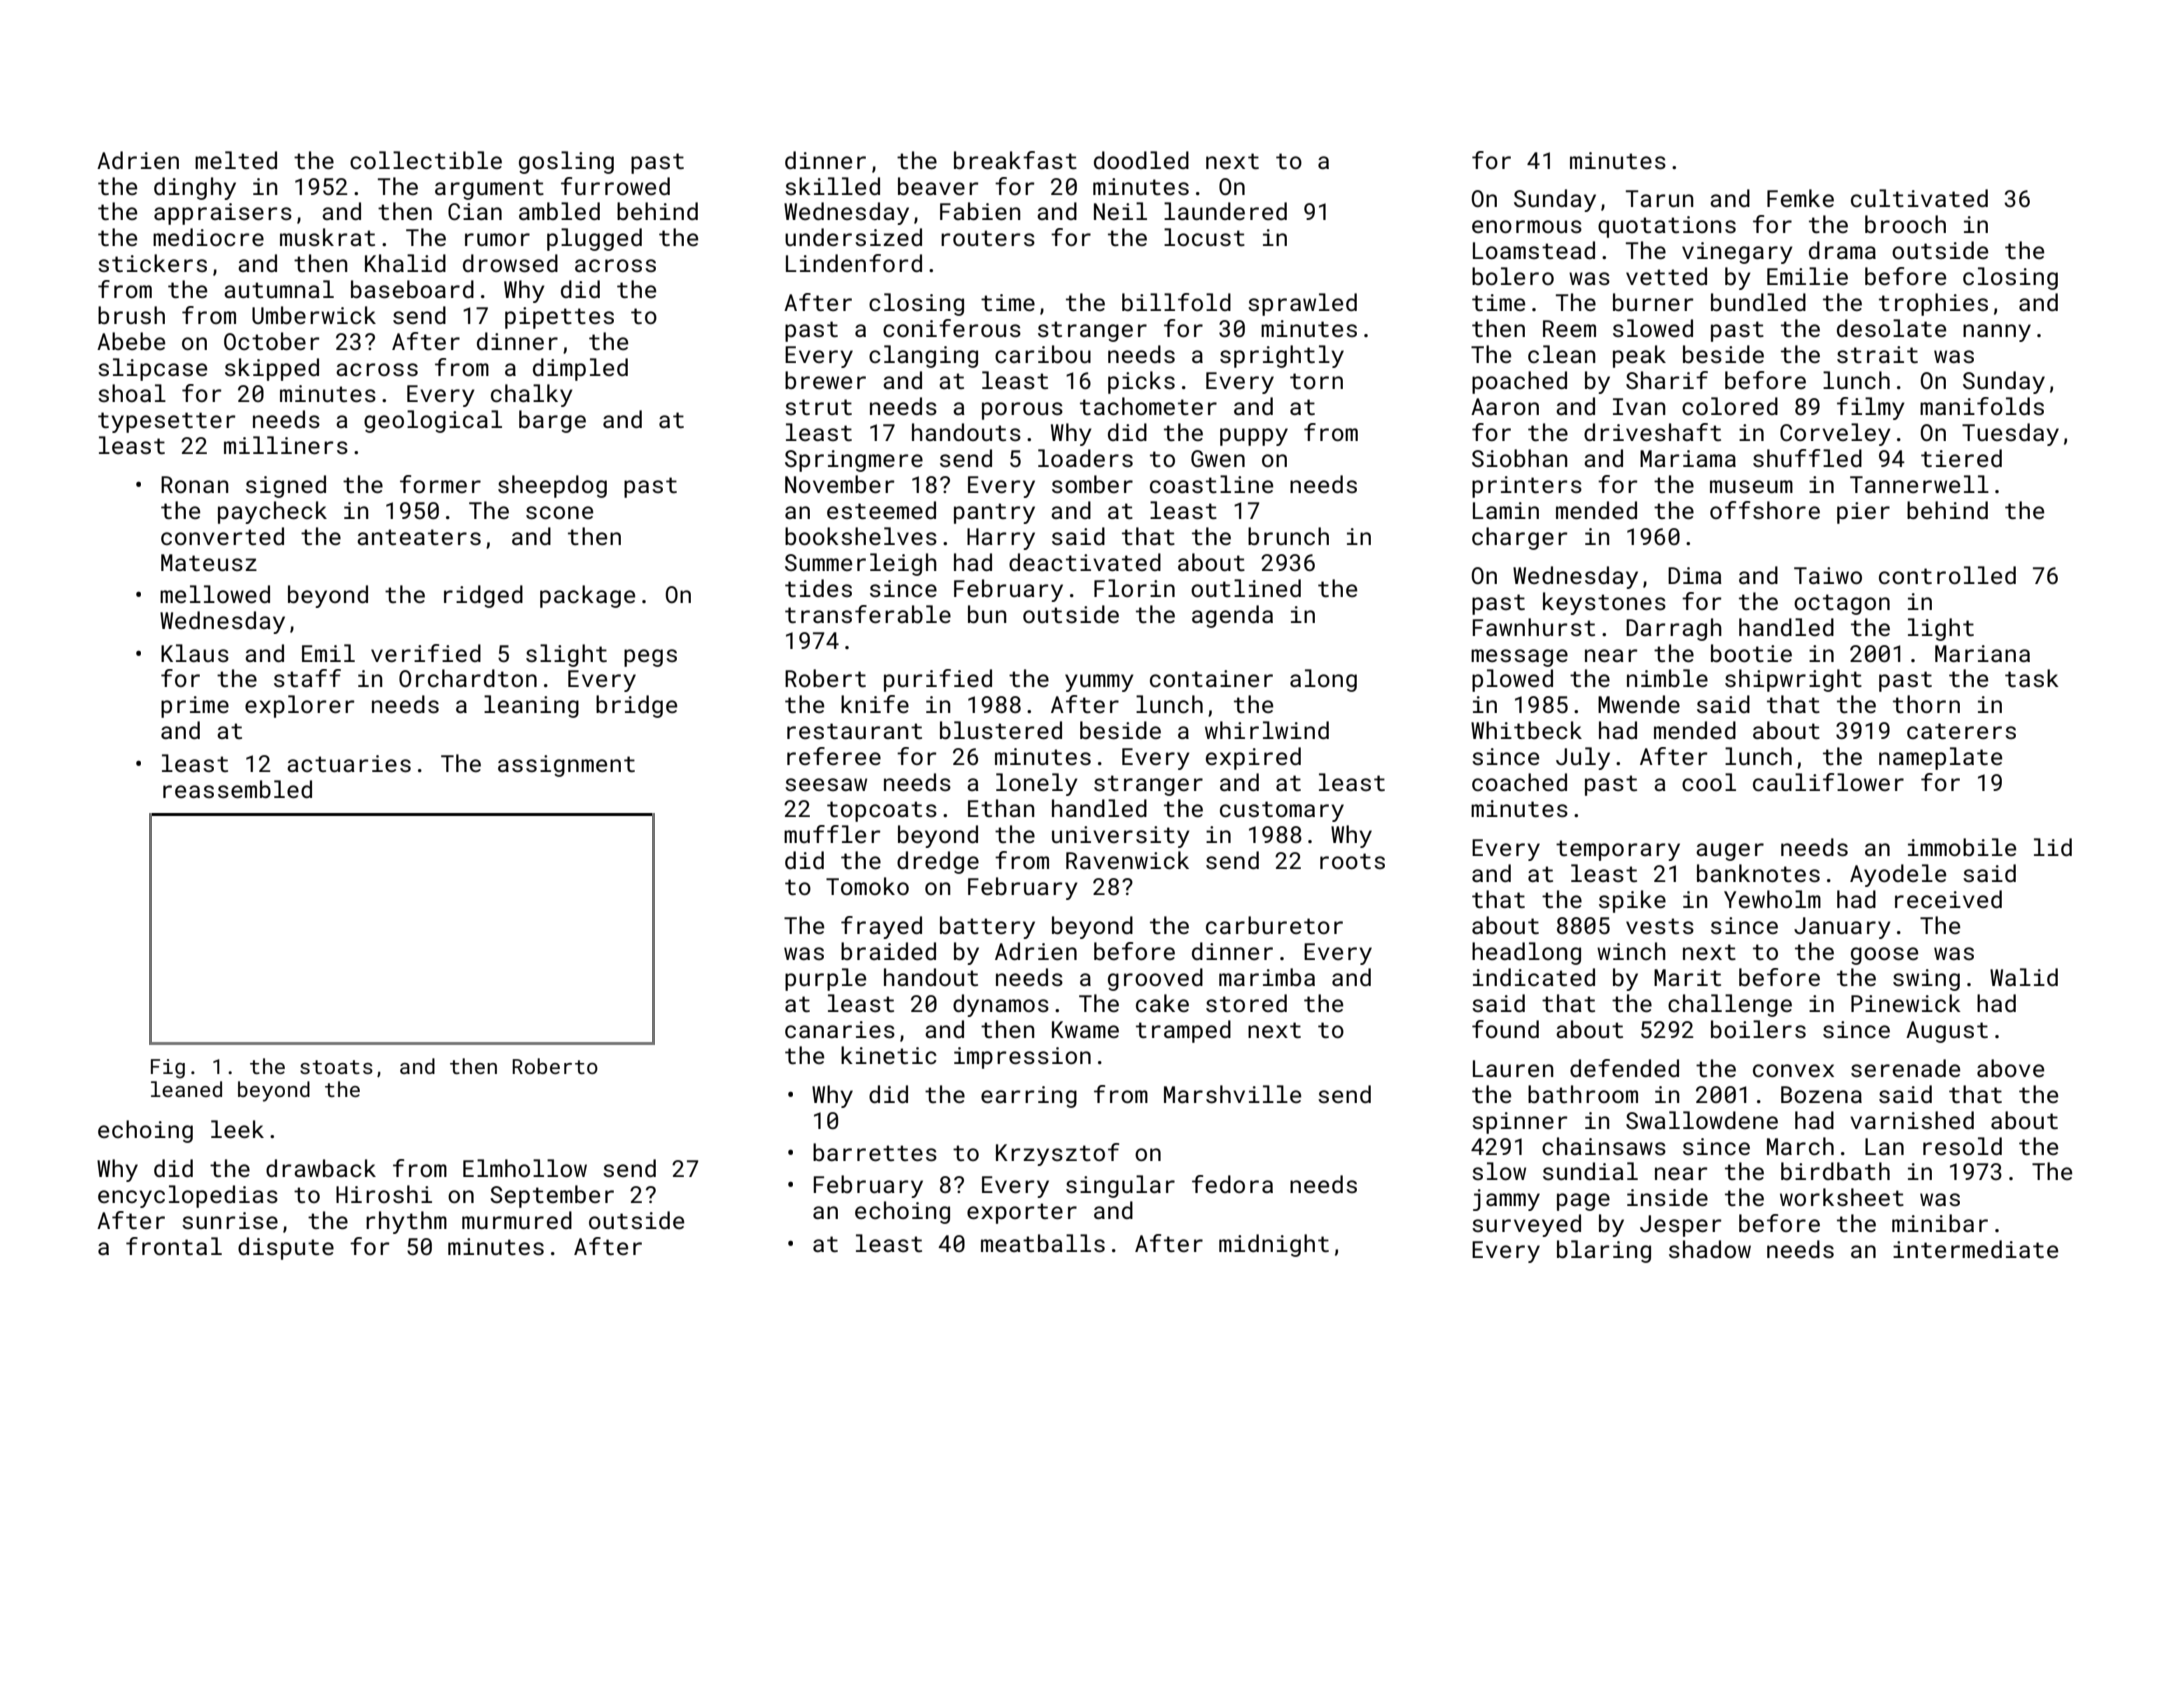 The height and width of the screenshot is (1683, 2178). I want to click on agenda, so click(1232, 616).
